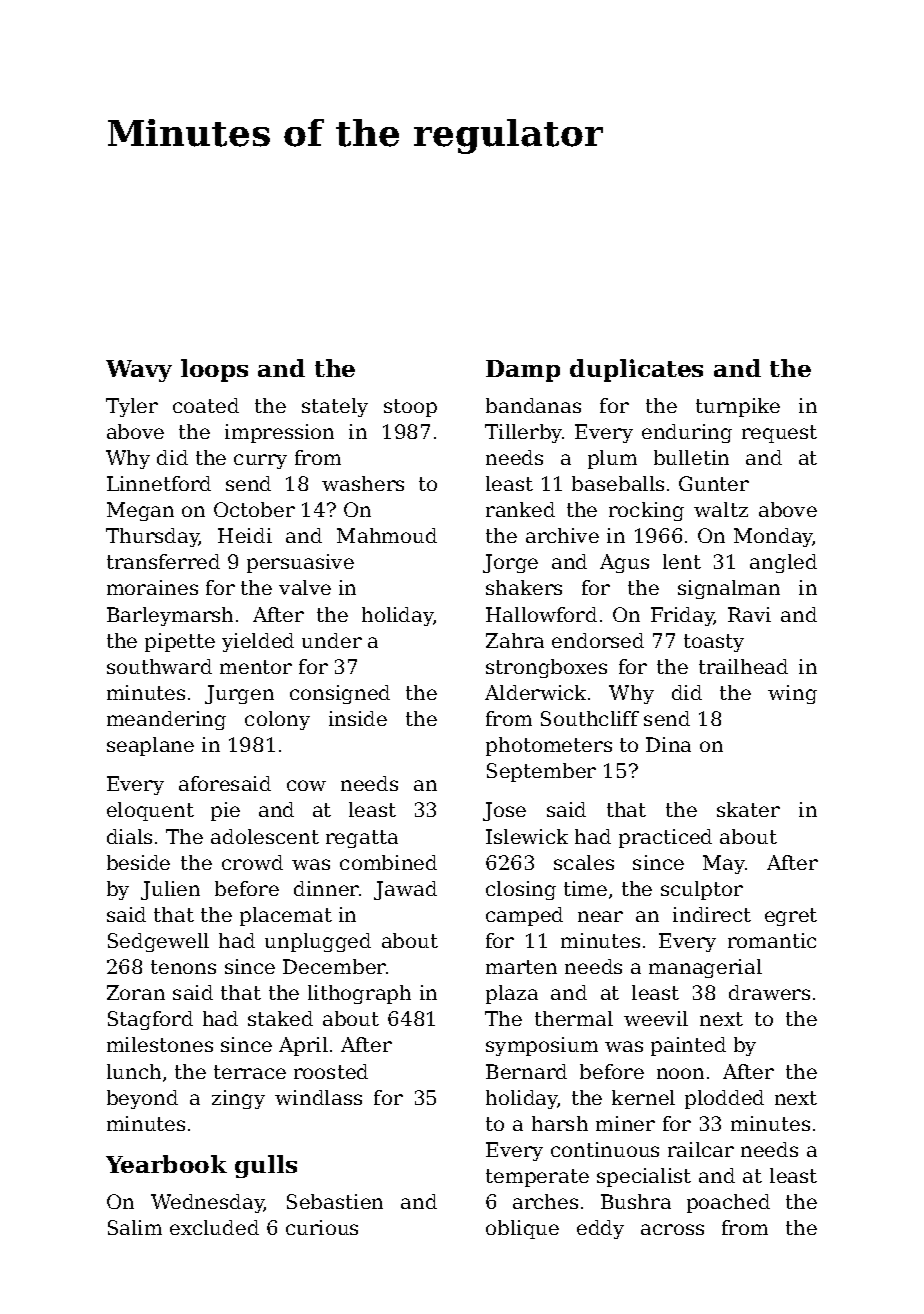 The width and height of the page is (924, 1314). Describe the element at coordinates (286, 916) in the page. I see `placemat` at that location.
